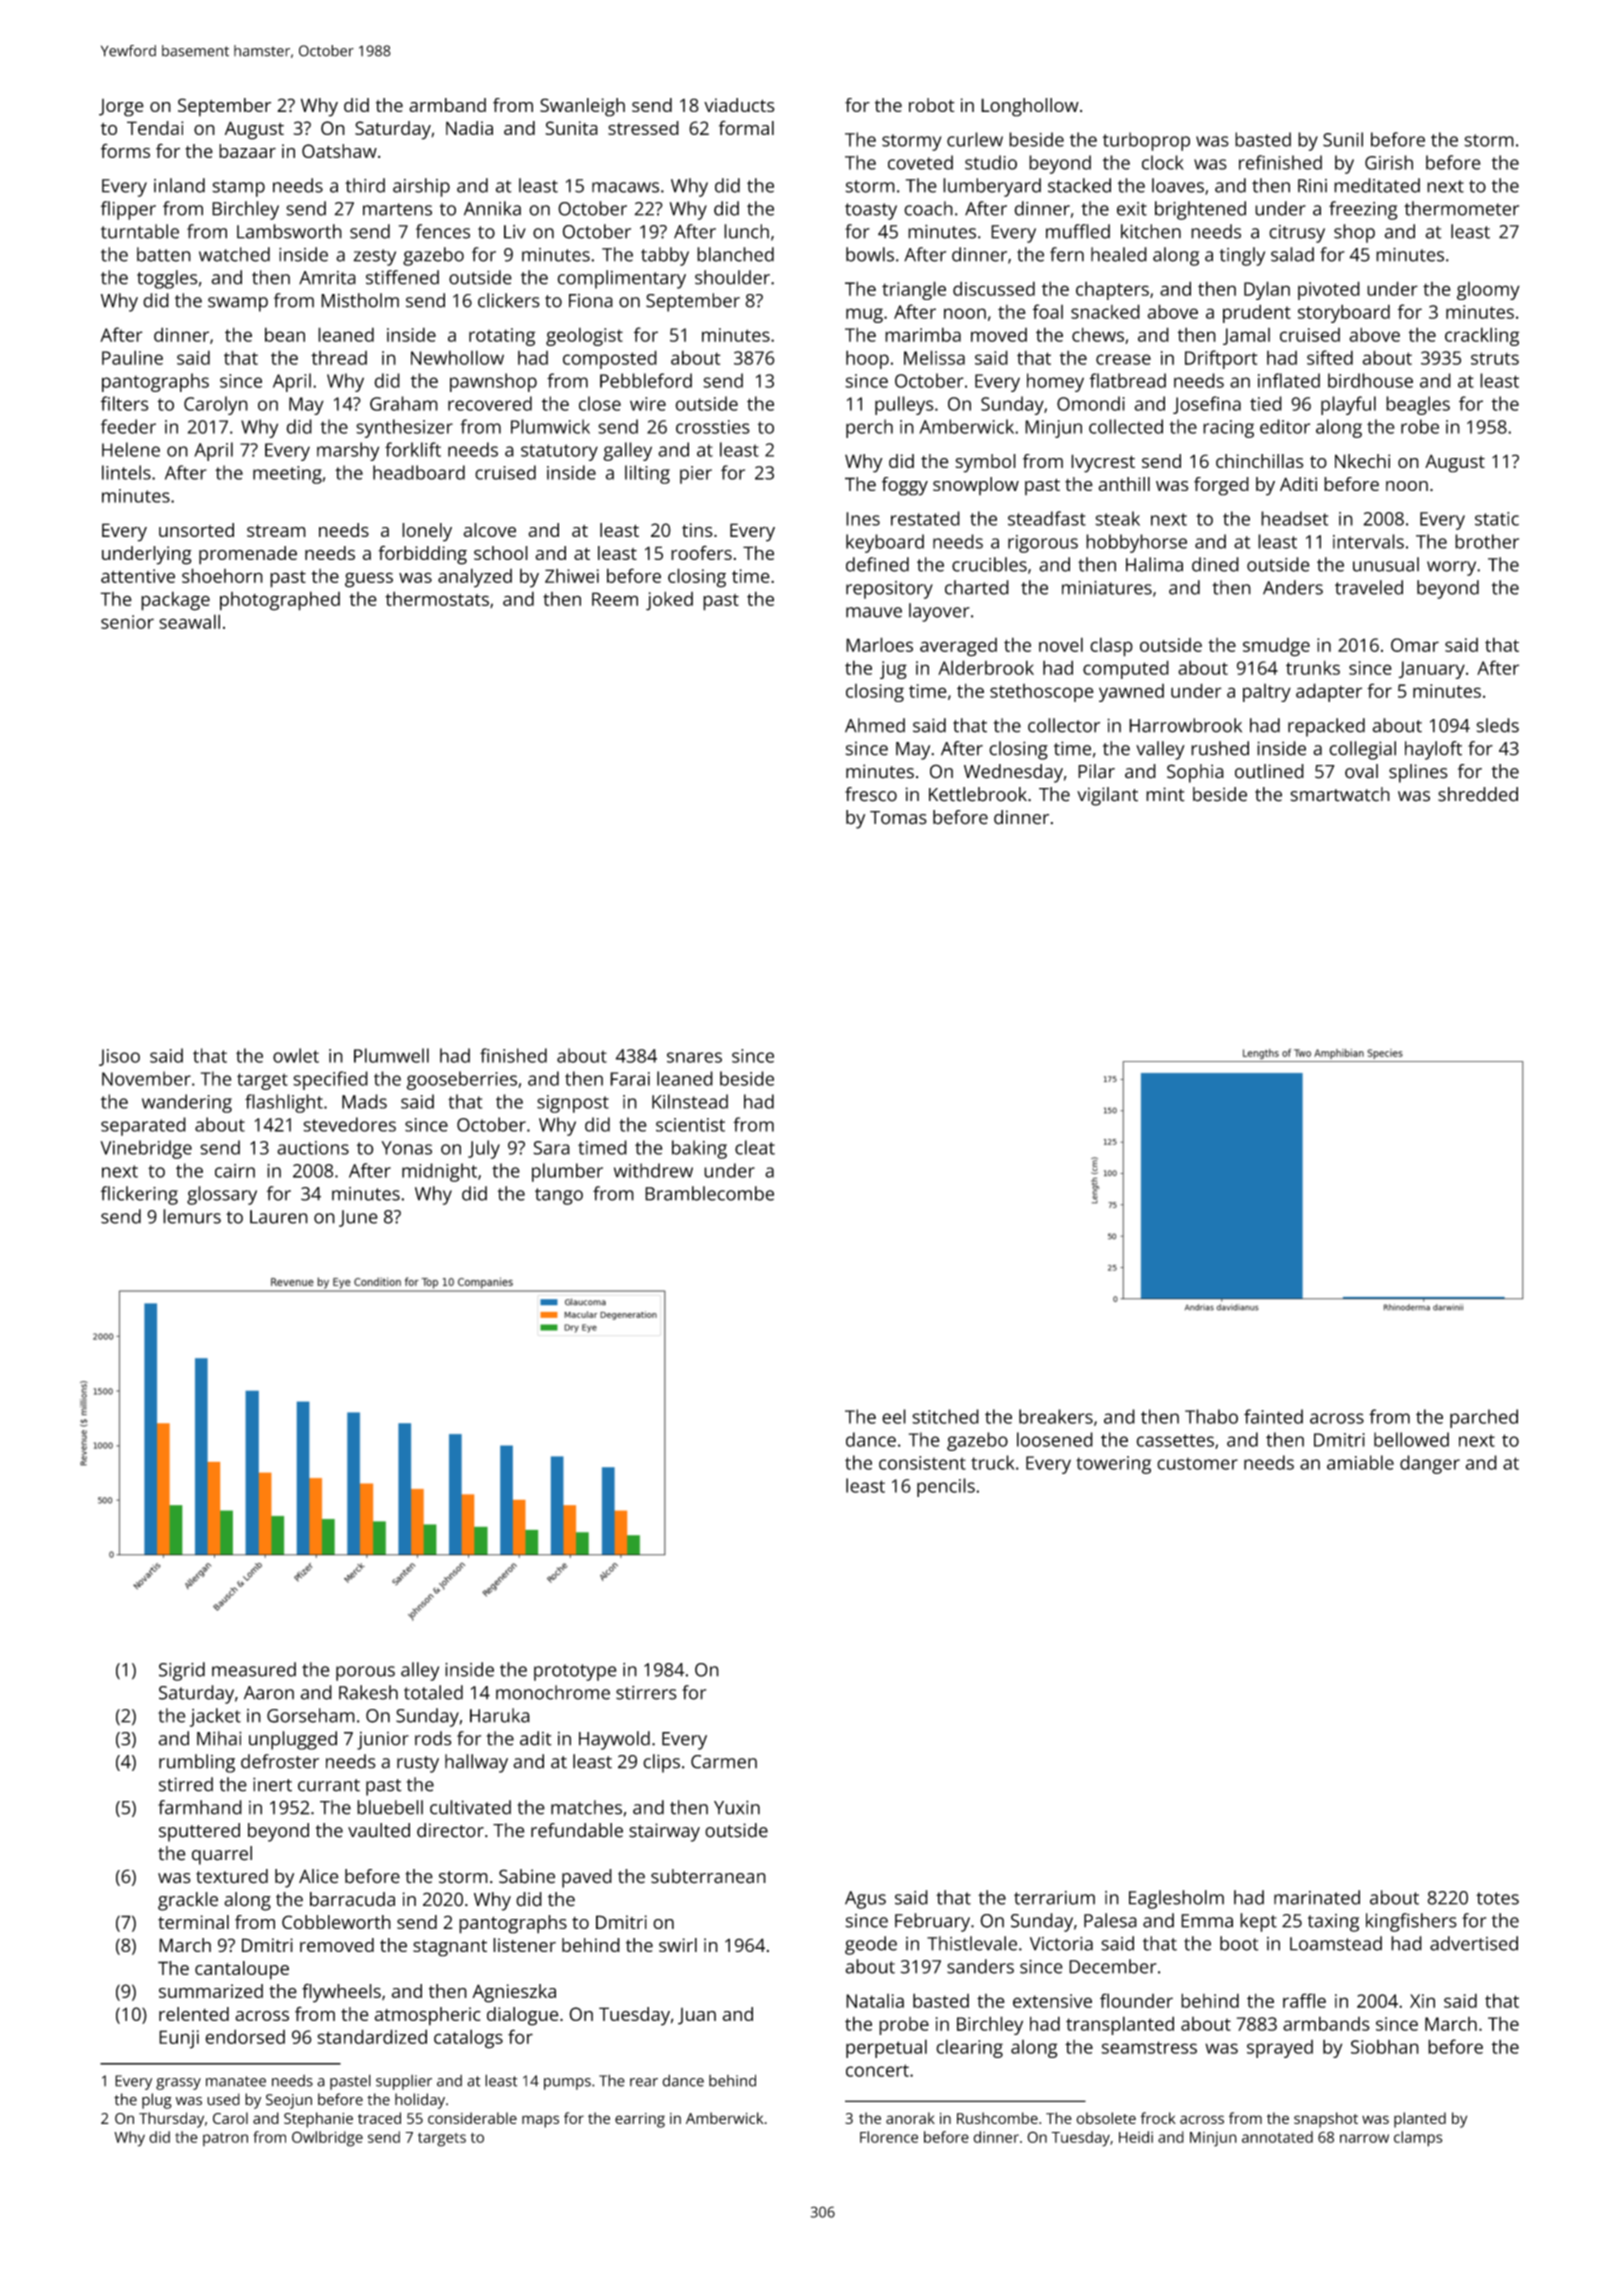 The image size is (1620, 2292). I want to click on Florence, so click(889, 2137).
